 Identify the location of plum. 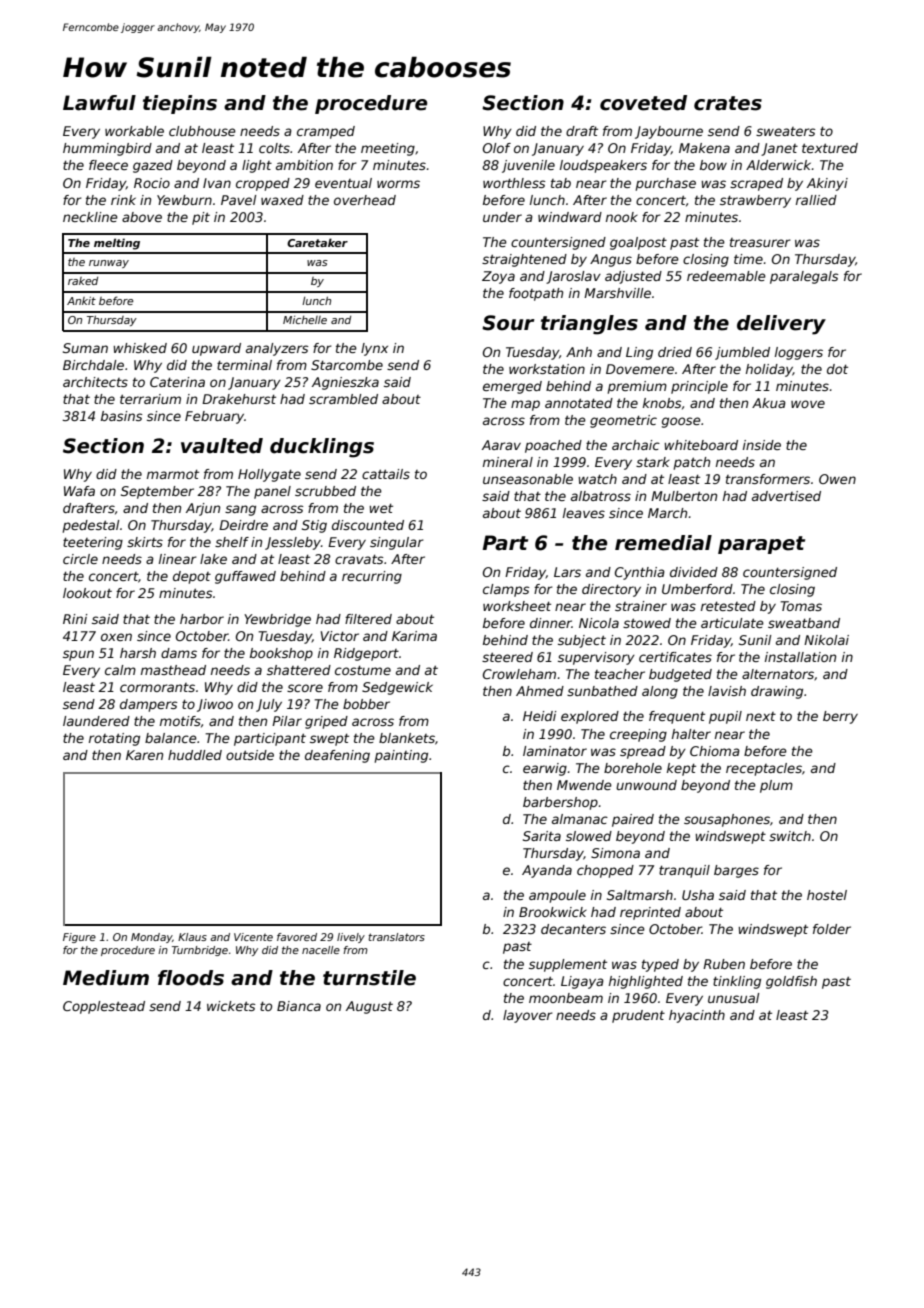
(776, 786).
